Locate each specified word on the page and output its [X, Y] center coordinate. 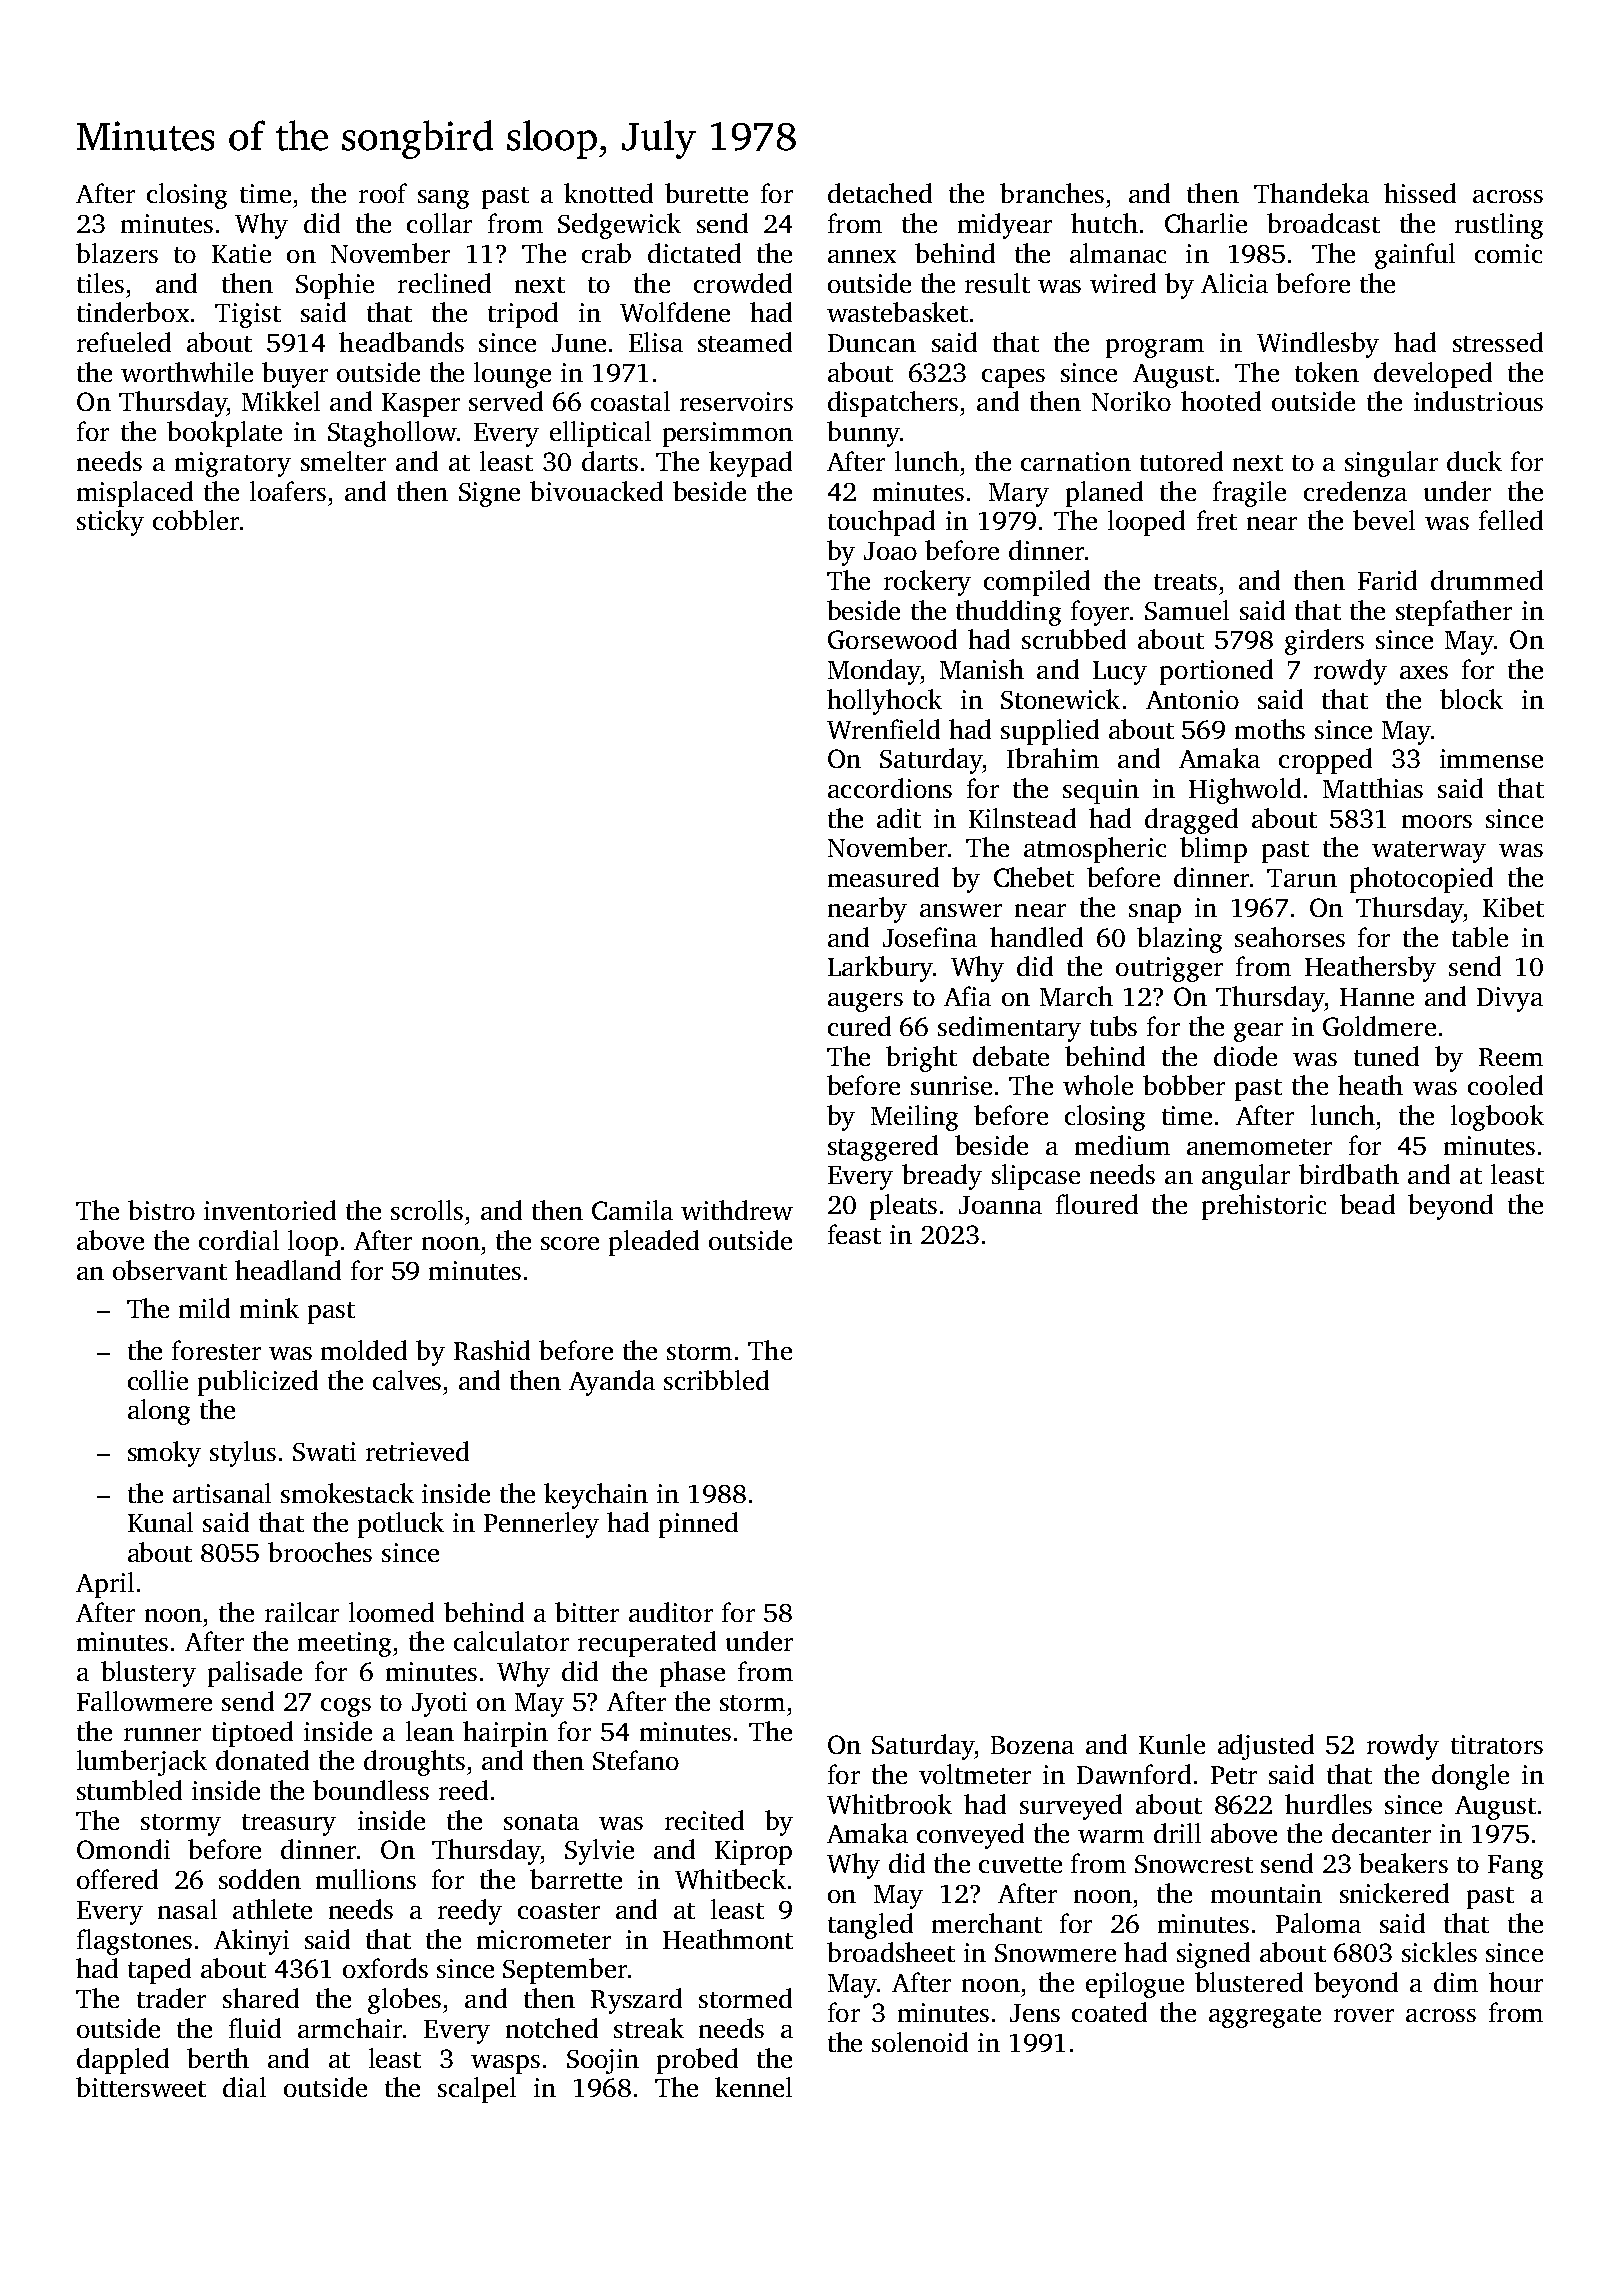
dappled [123, 2061]
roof [383, 193]
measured [883, 877]
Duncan [872, 343]
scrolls [427, 1210]
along [159, 1412]
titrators [1497, 1744]
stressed [1498, 342]
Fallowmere [144, 1701]
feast [854, 1234]
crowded [743, 283]
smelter [343, 461]
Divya [1510, 999]
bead [1367, 1204]
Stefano [636, 1760]
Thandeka [1311, 193]
